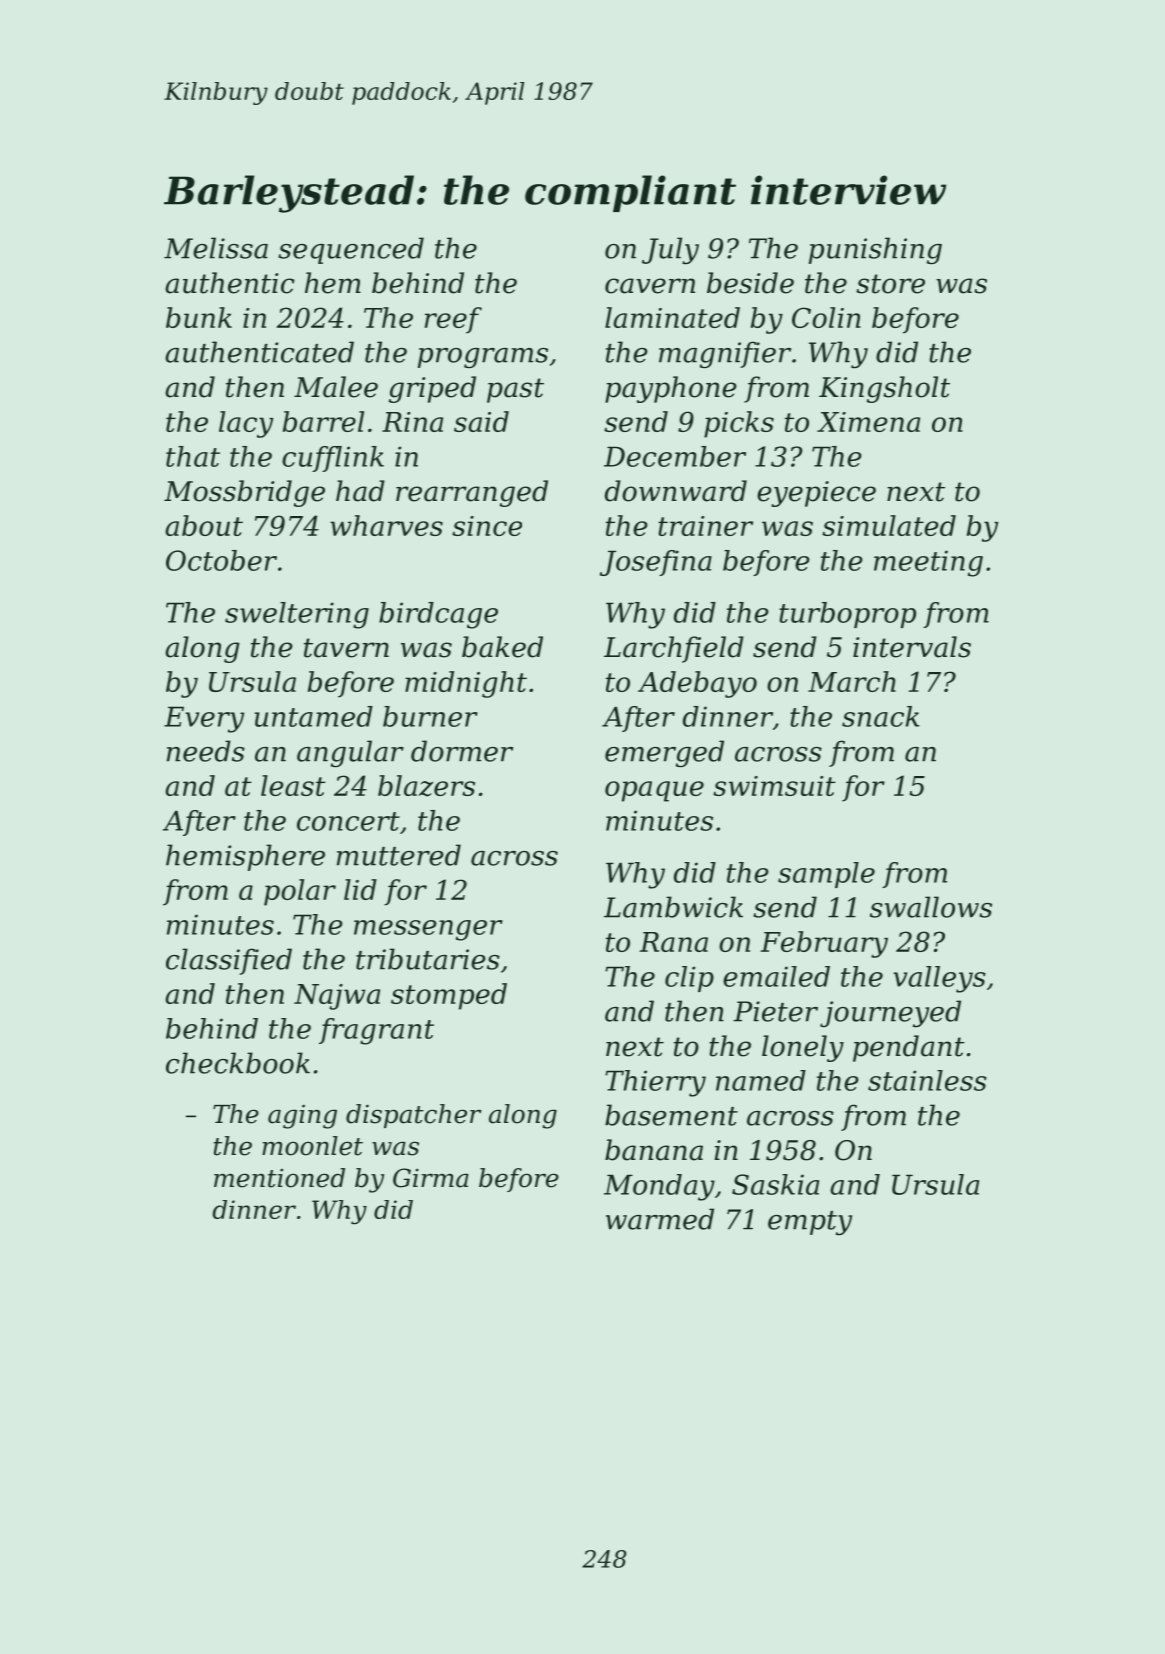  I want to click on tavern, so click(346, 648).
